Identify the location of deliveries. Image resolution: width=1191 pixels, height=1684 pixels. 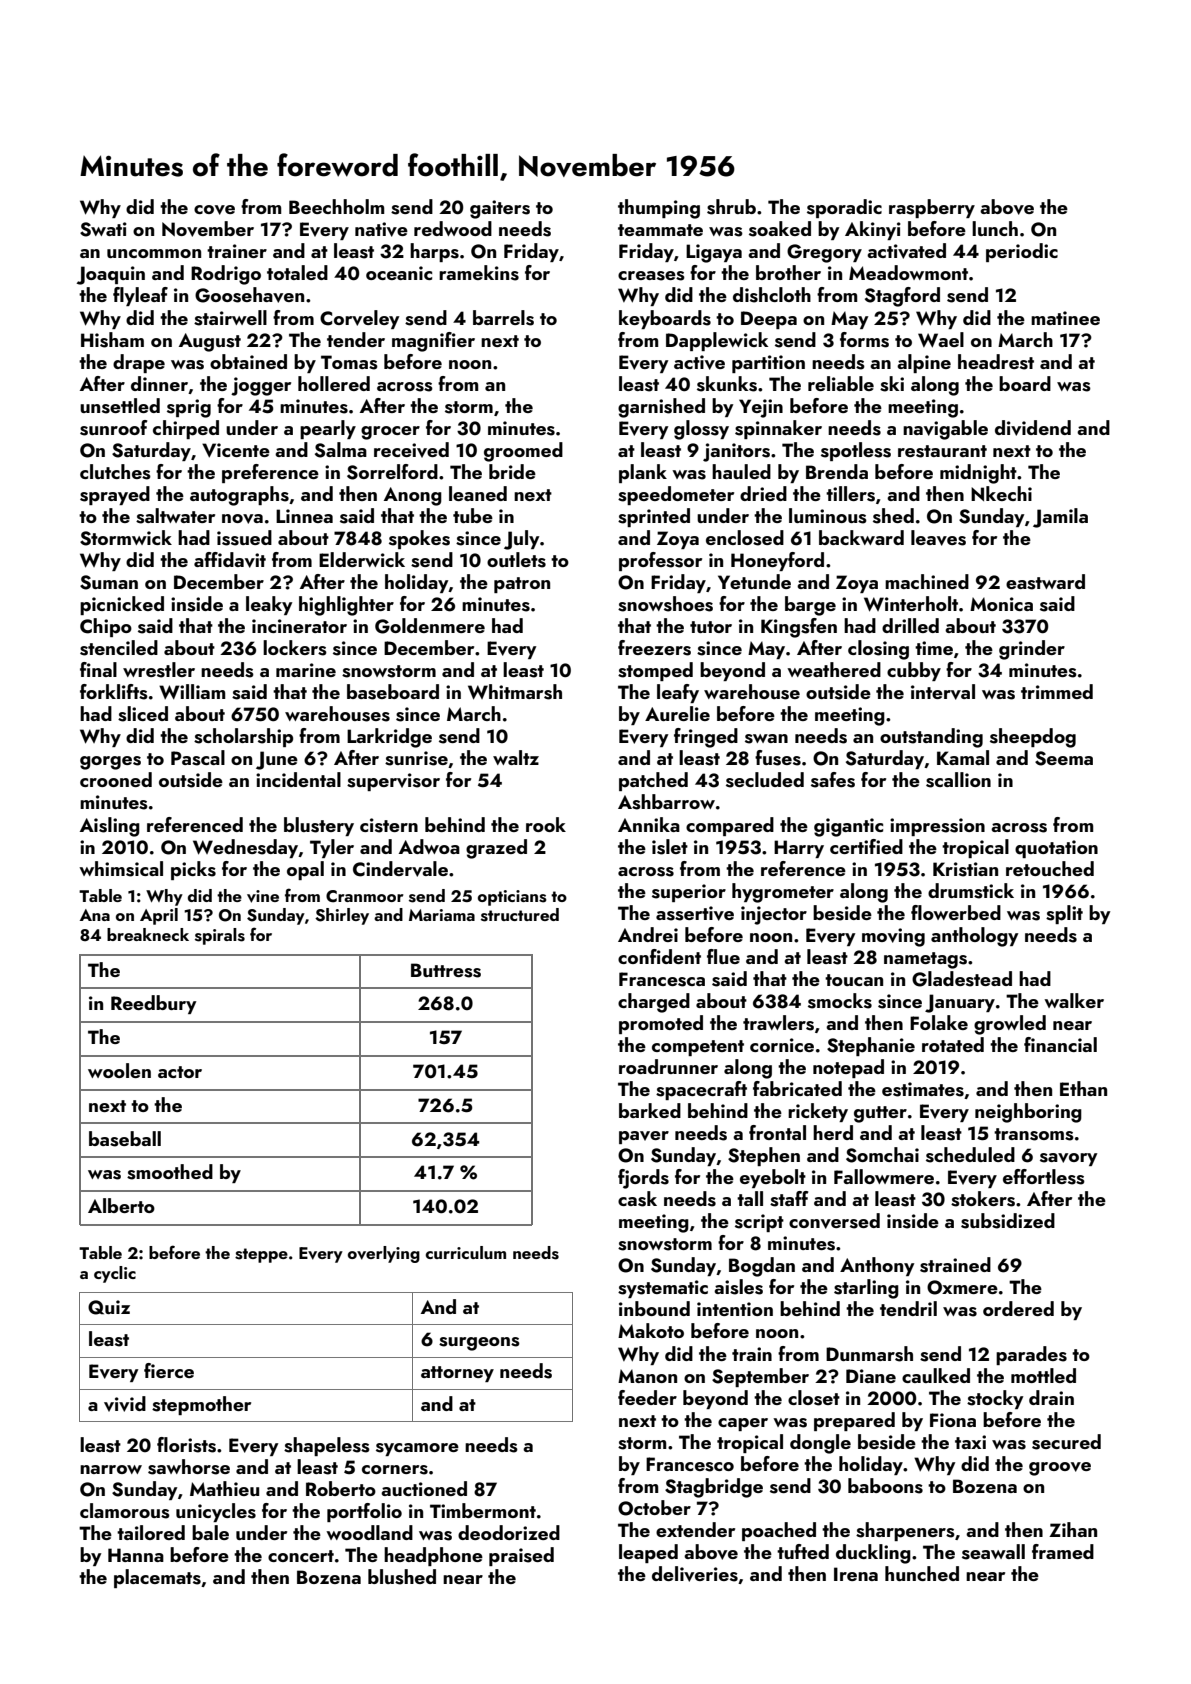
(695, 1574).
